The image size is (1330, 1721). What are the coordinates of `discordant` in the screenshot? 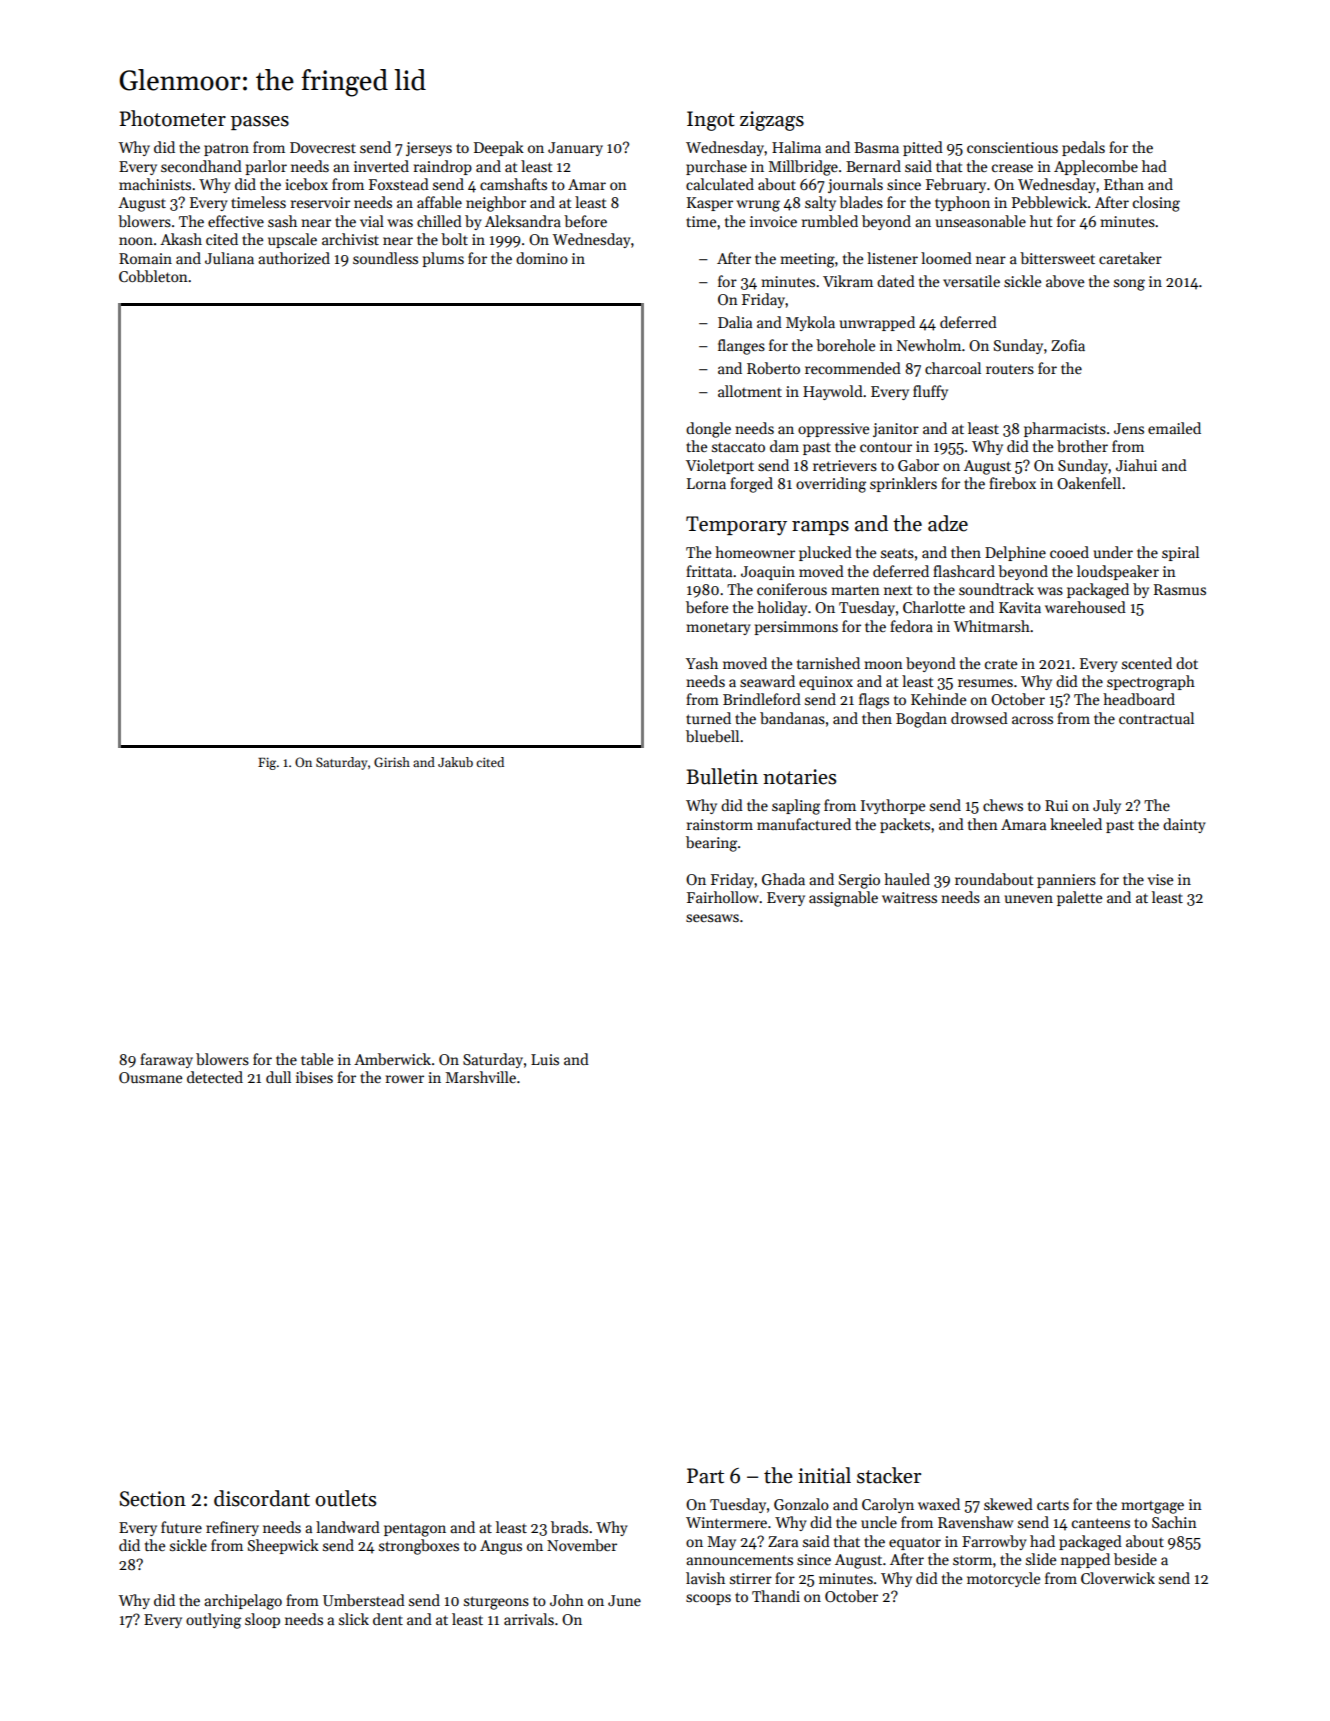 It's located at (262, 1498).
